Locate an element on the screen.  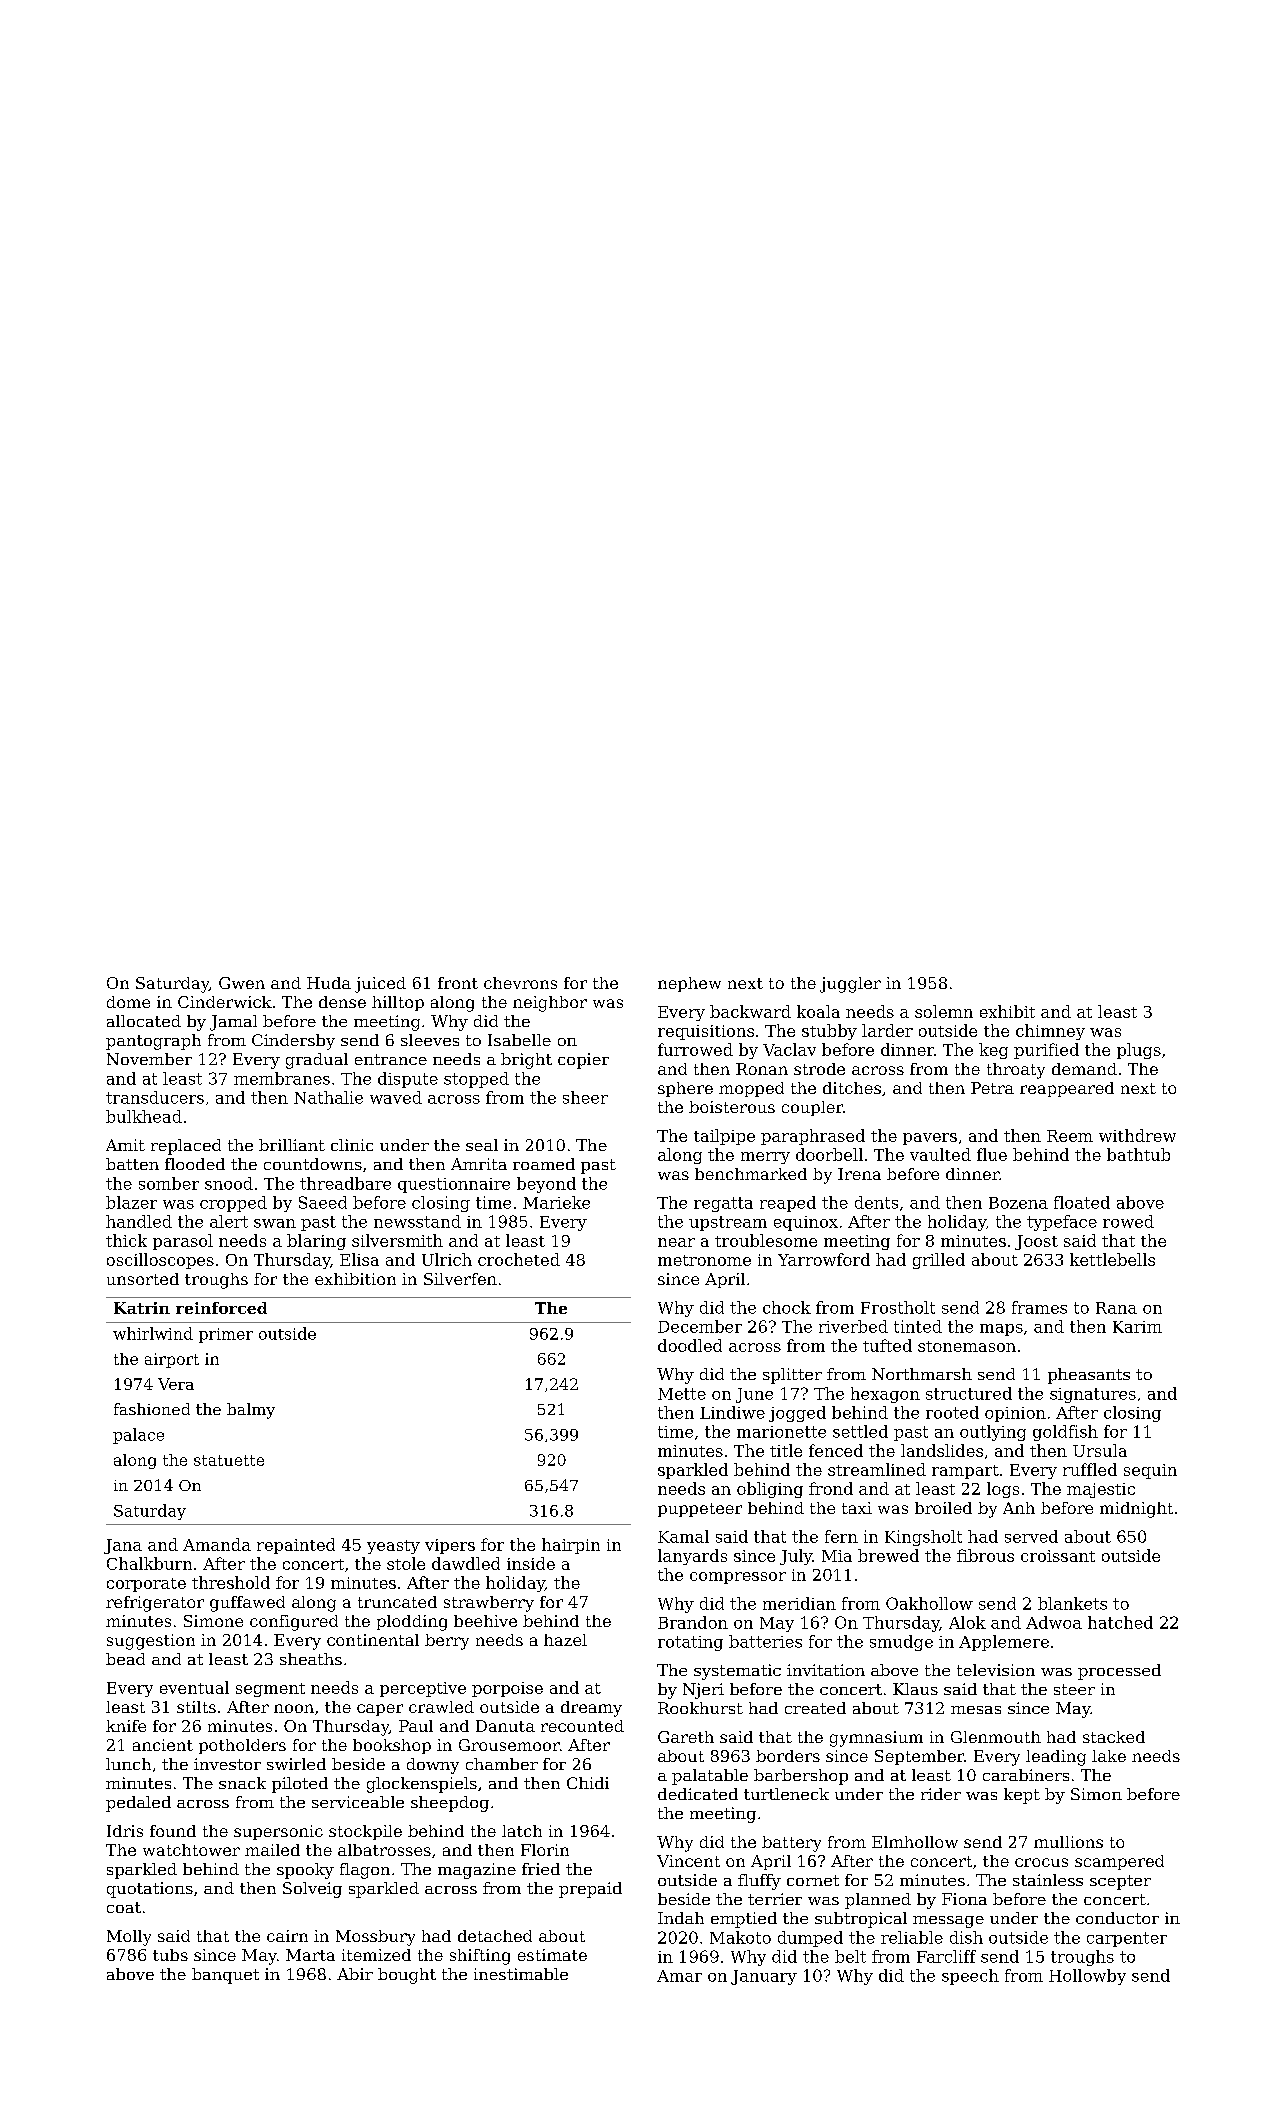
statuette is located at coordinates (229, 1460).
